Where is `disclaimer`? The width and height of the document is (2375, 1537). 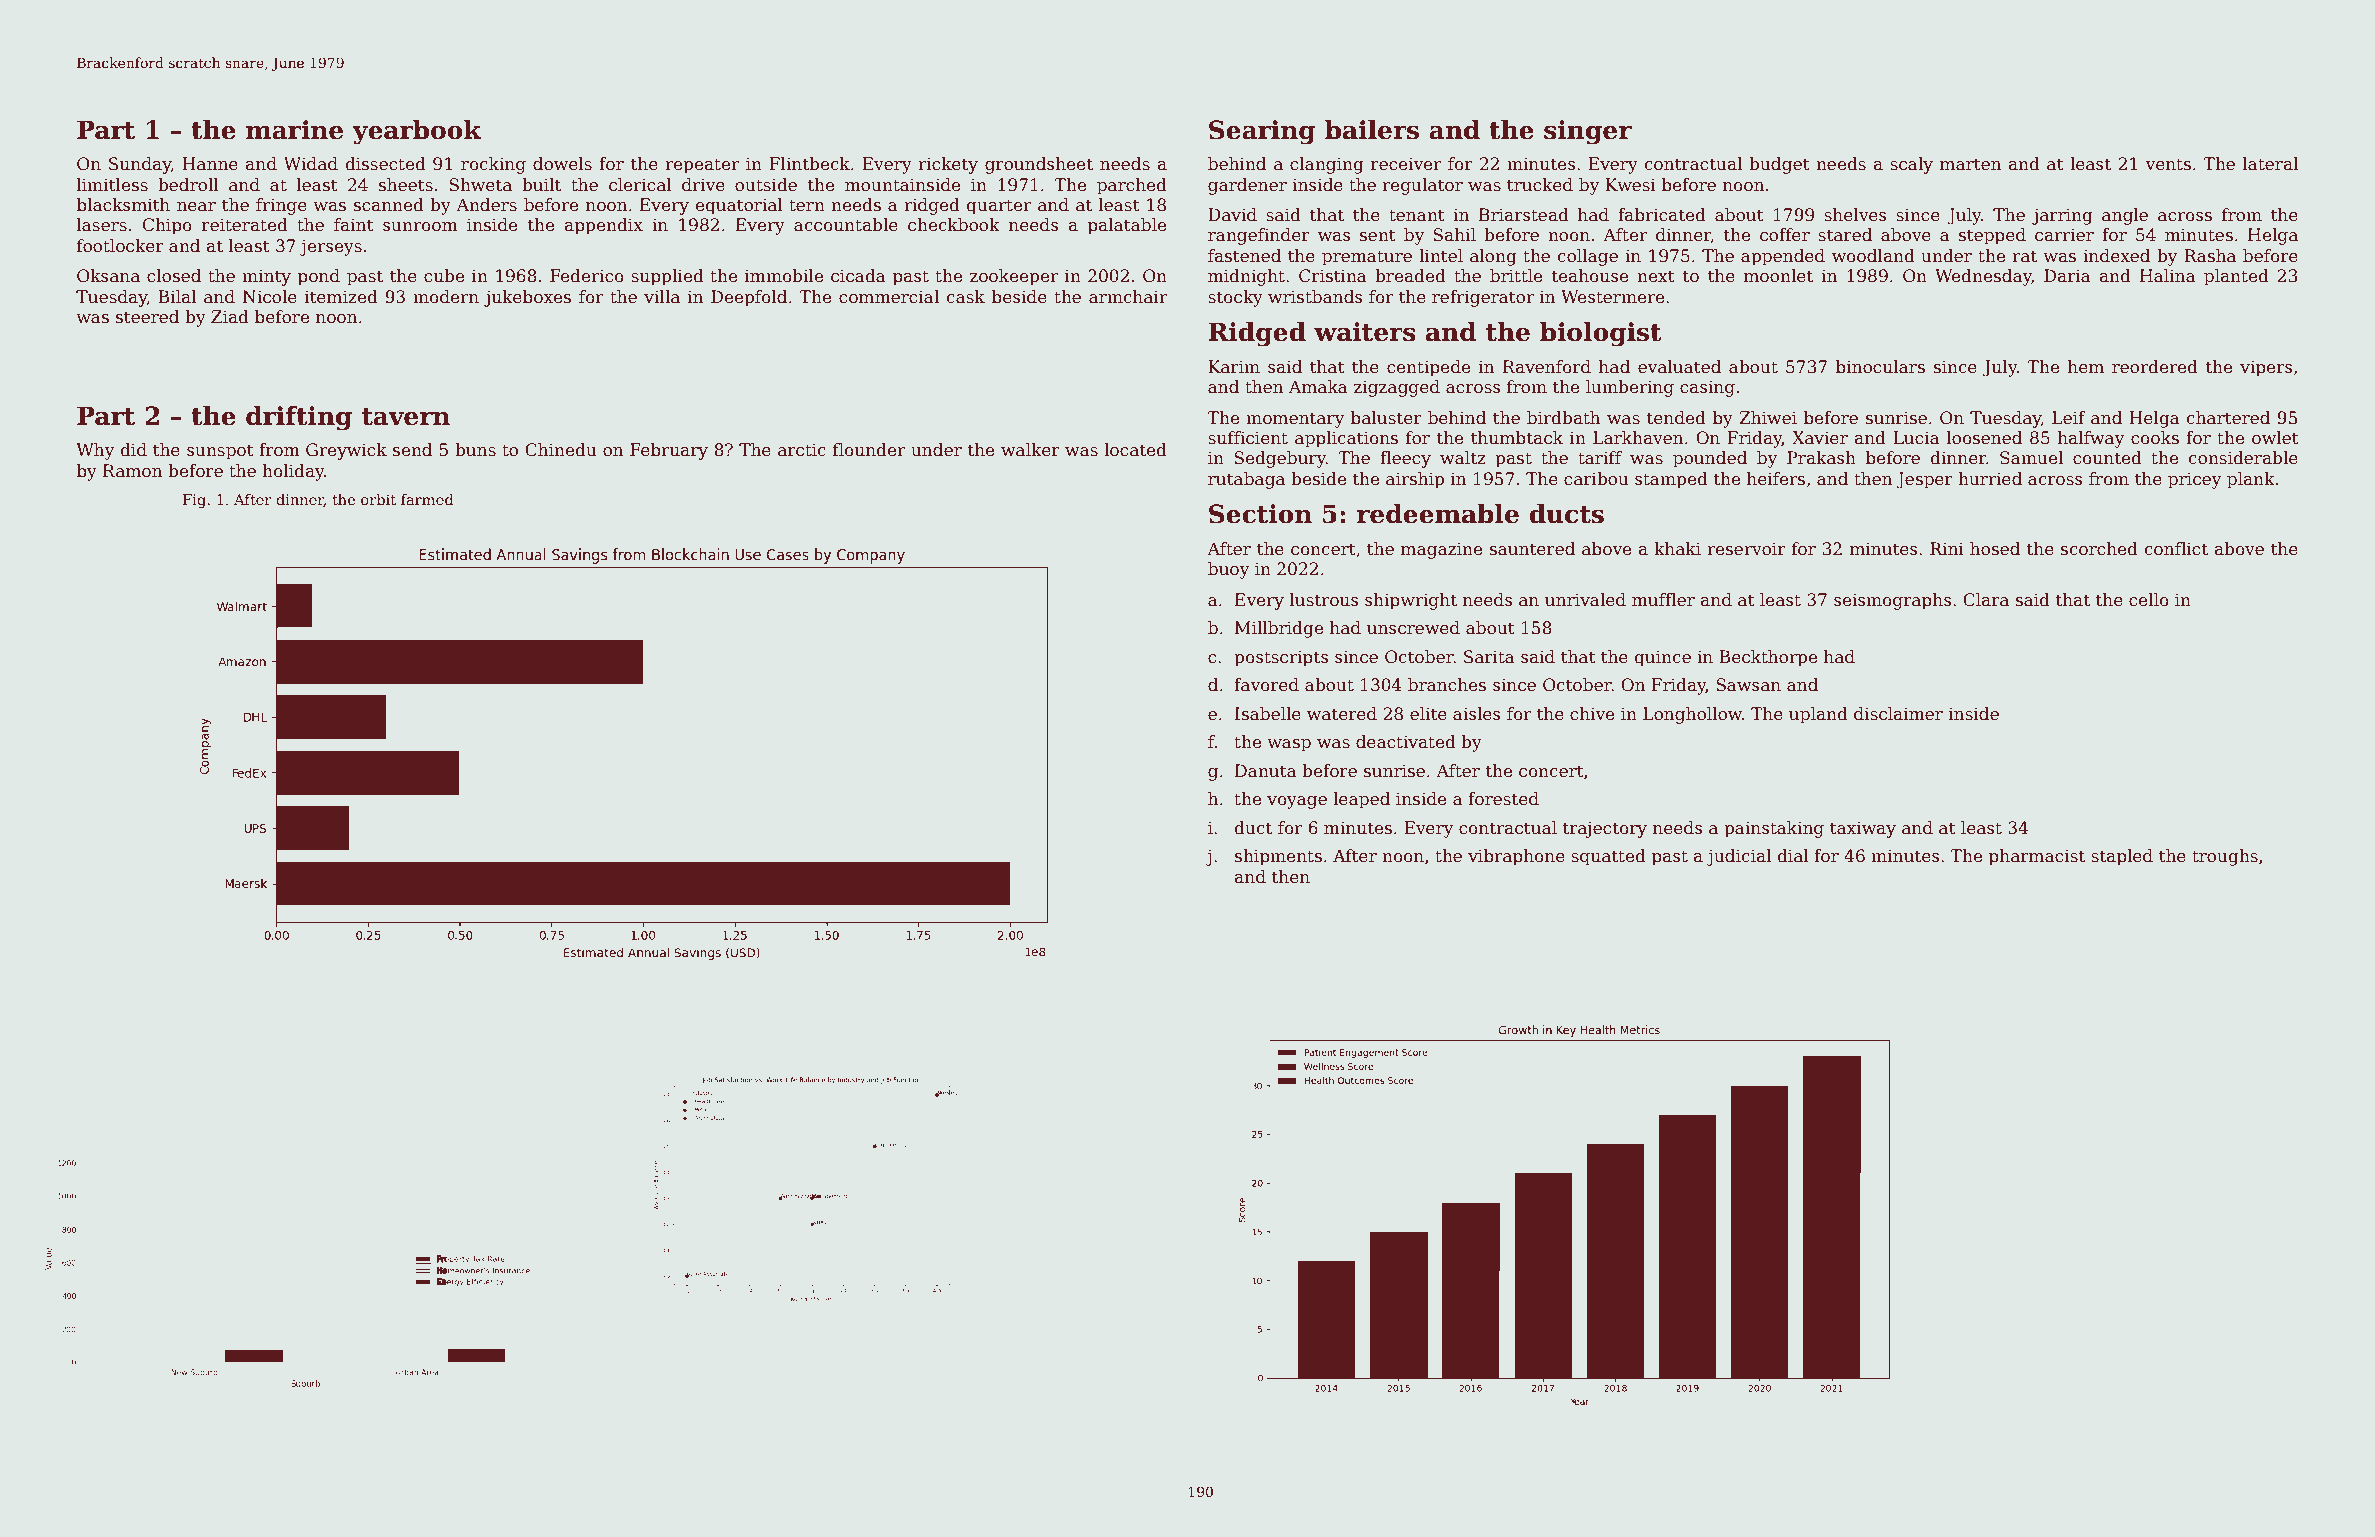
disclaimer is located at coordinates (1898, 714).
